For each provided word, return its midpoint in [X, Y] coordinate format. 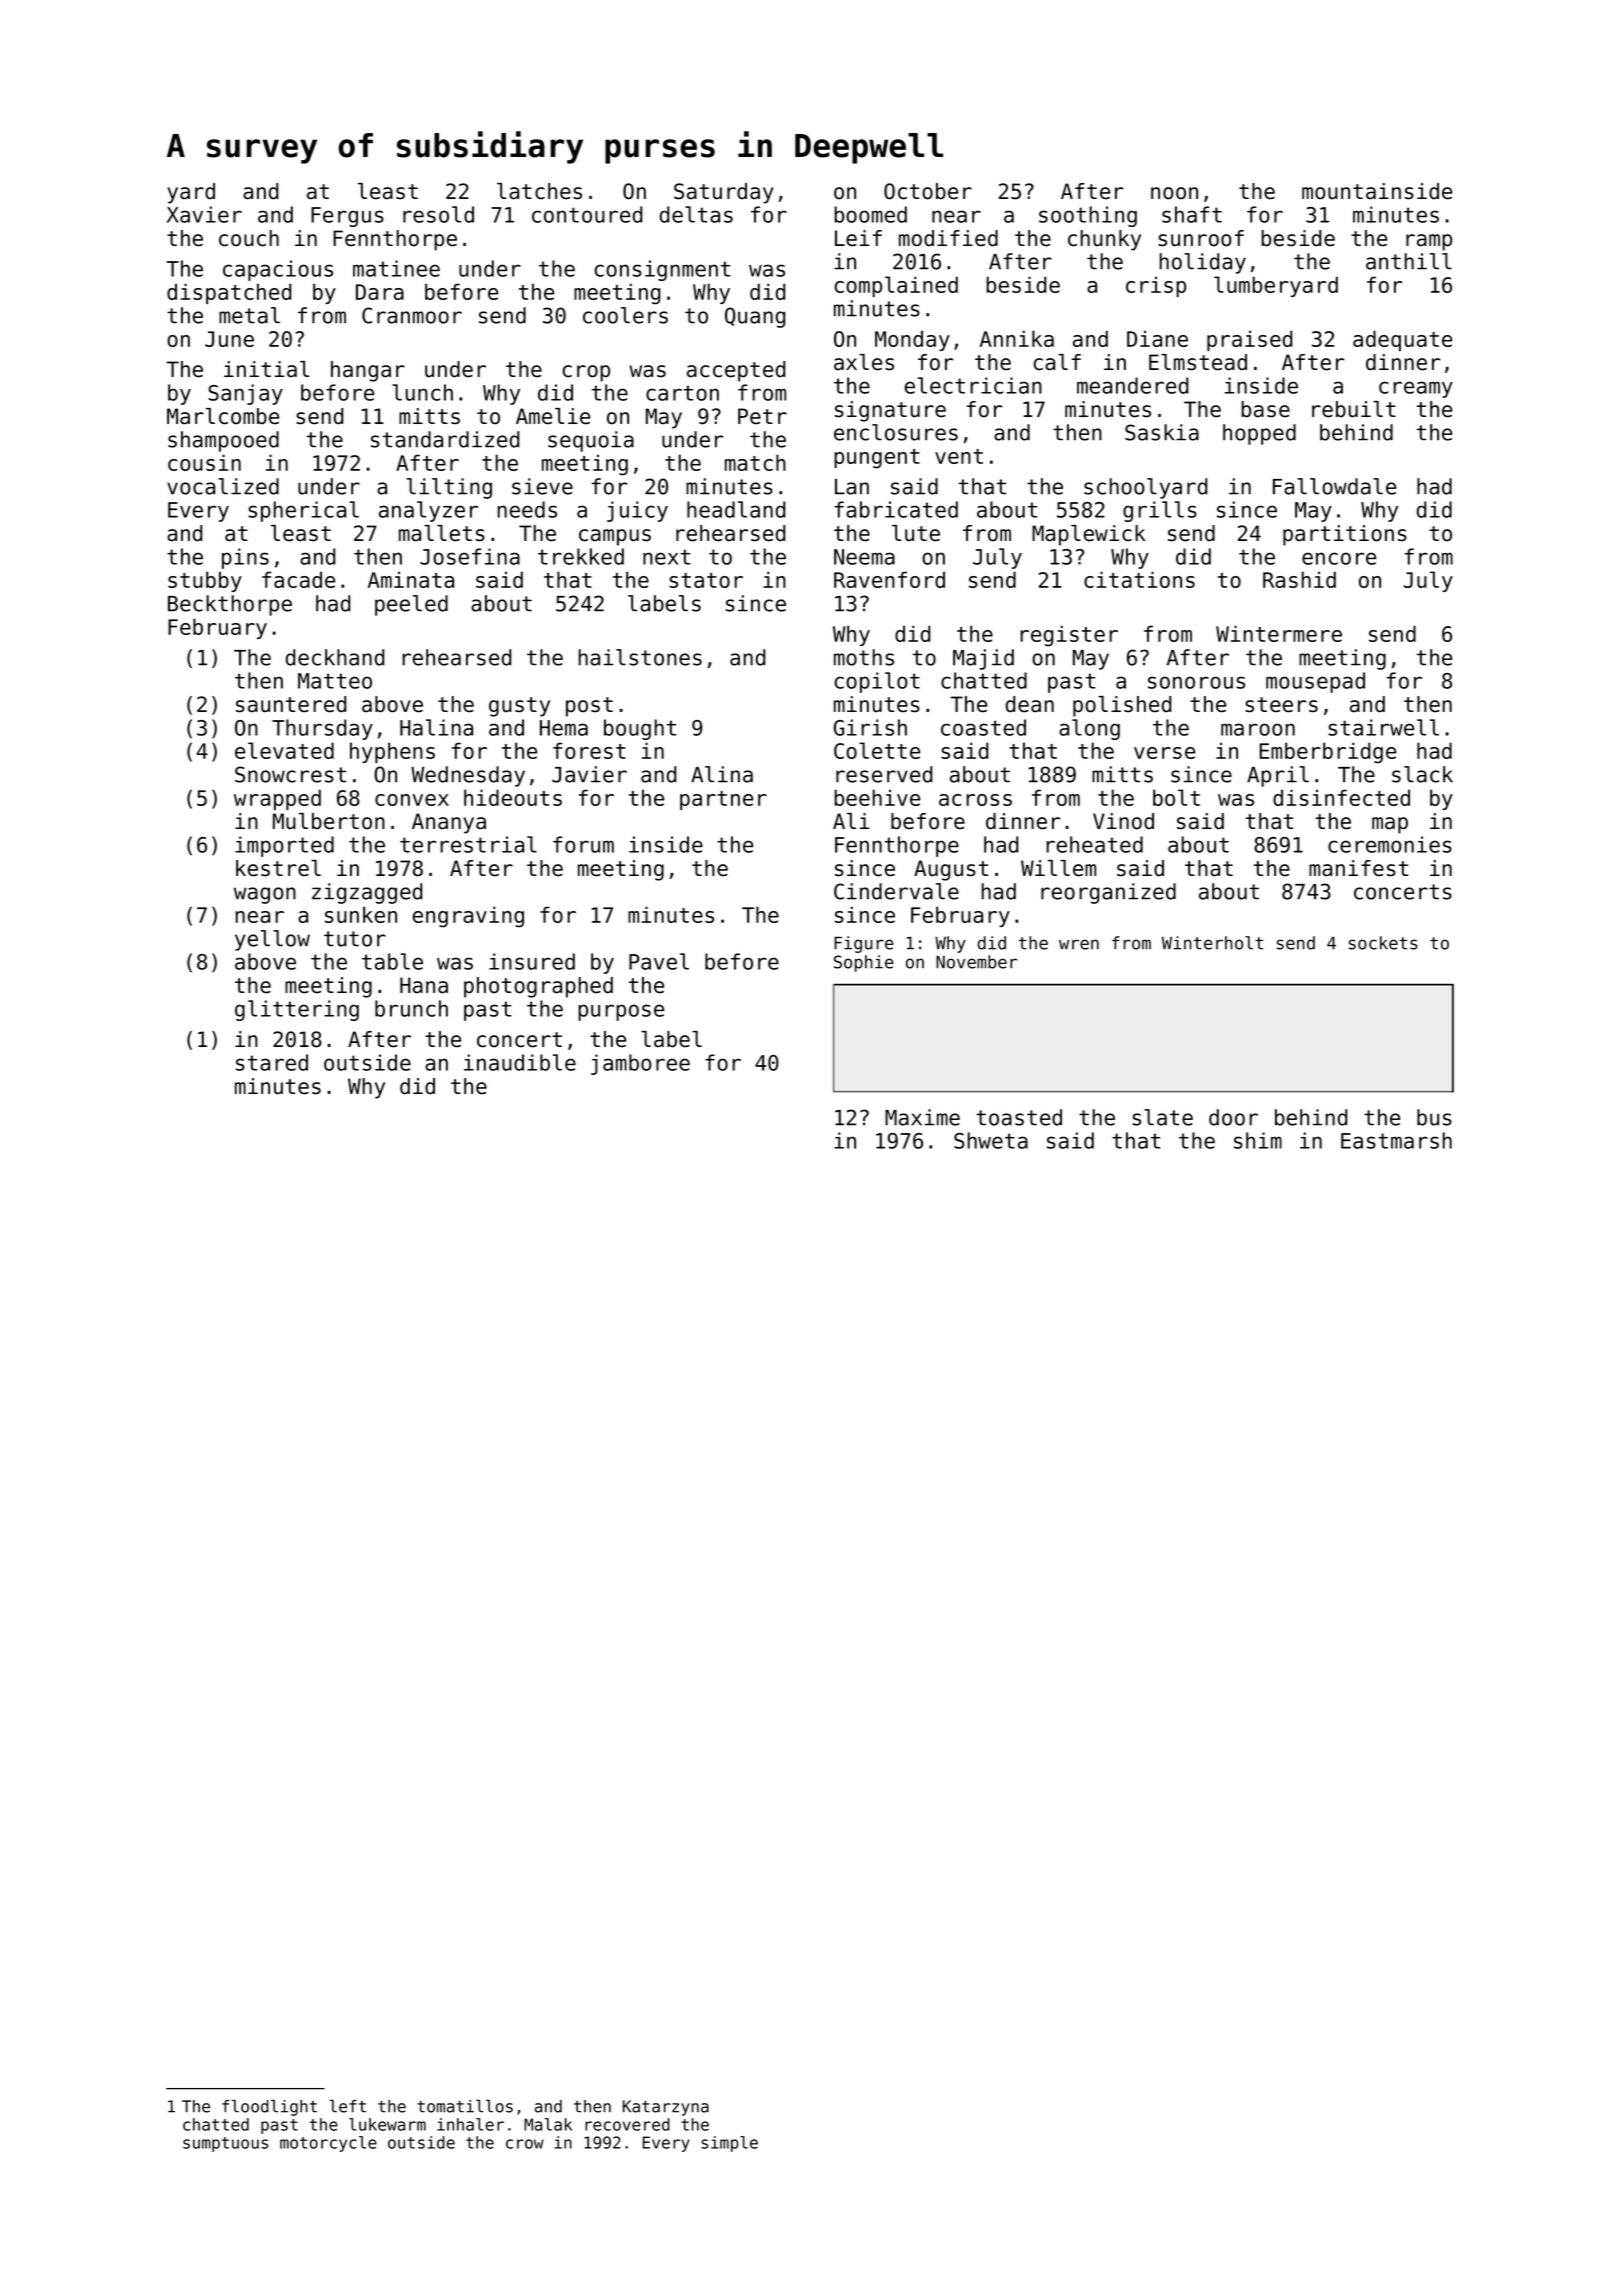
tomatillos [465, 2106]
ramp [1429, 242]
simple [729, 2144]
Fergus [347, 217]
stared [272, 1062]
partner [723, 800]
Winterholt [1212, 943]
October [928, 191]
